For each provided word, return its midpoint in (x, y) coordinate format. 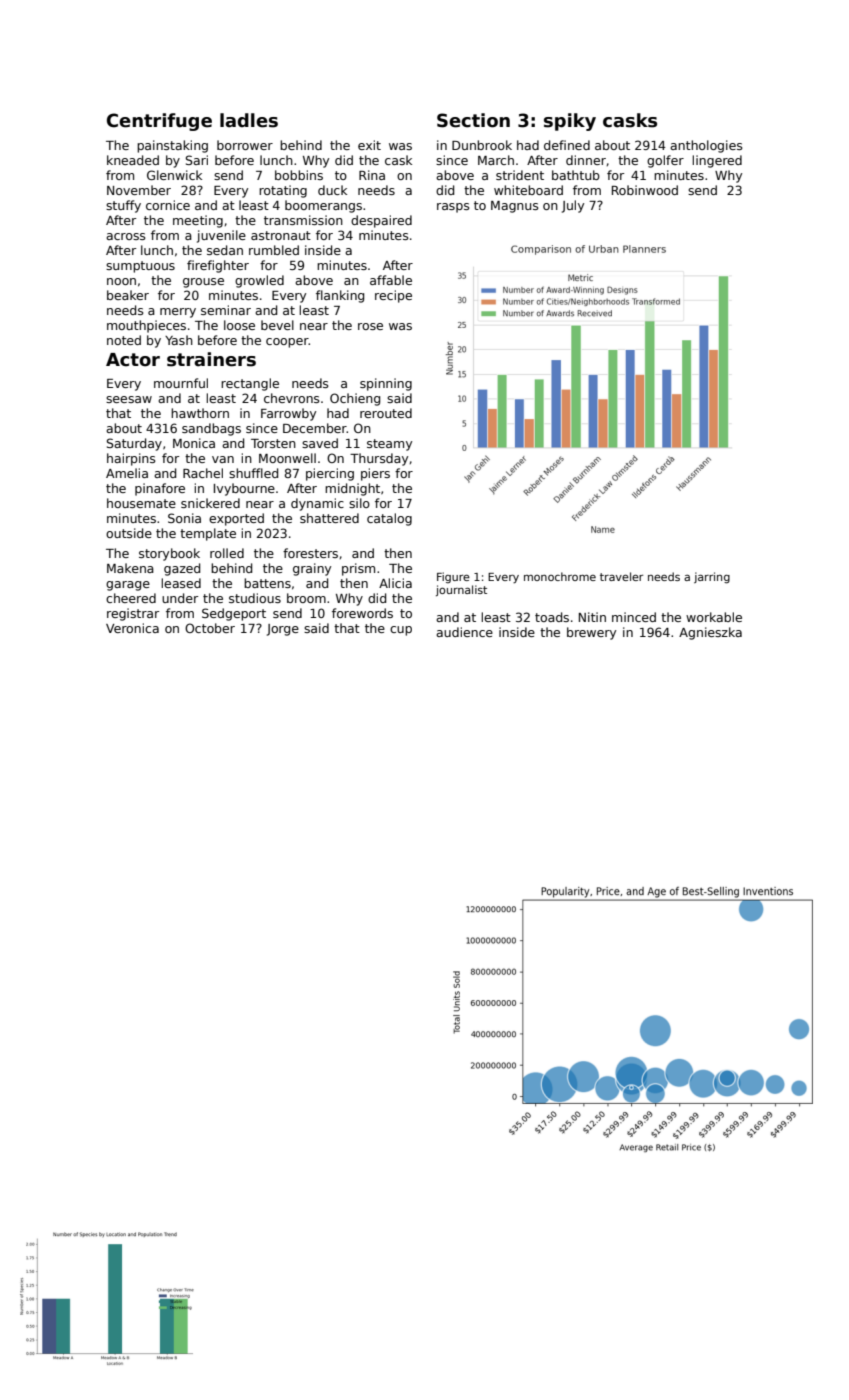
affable (391, 280)
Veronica (132, 628)
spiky (570, 122)
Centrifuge (159, 122)
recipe (393, 296)
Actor (133, 360)
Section (473, 120)
